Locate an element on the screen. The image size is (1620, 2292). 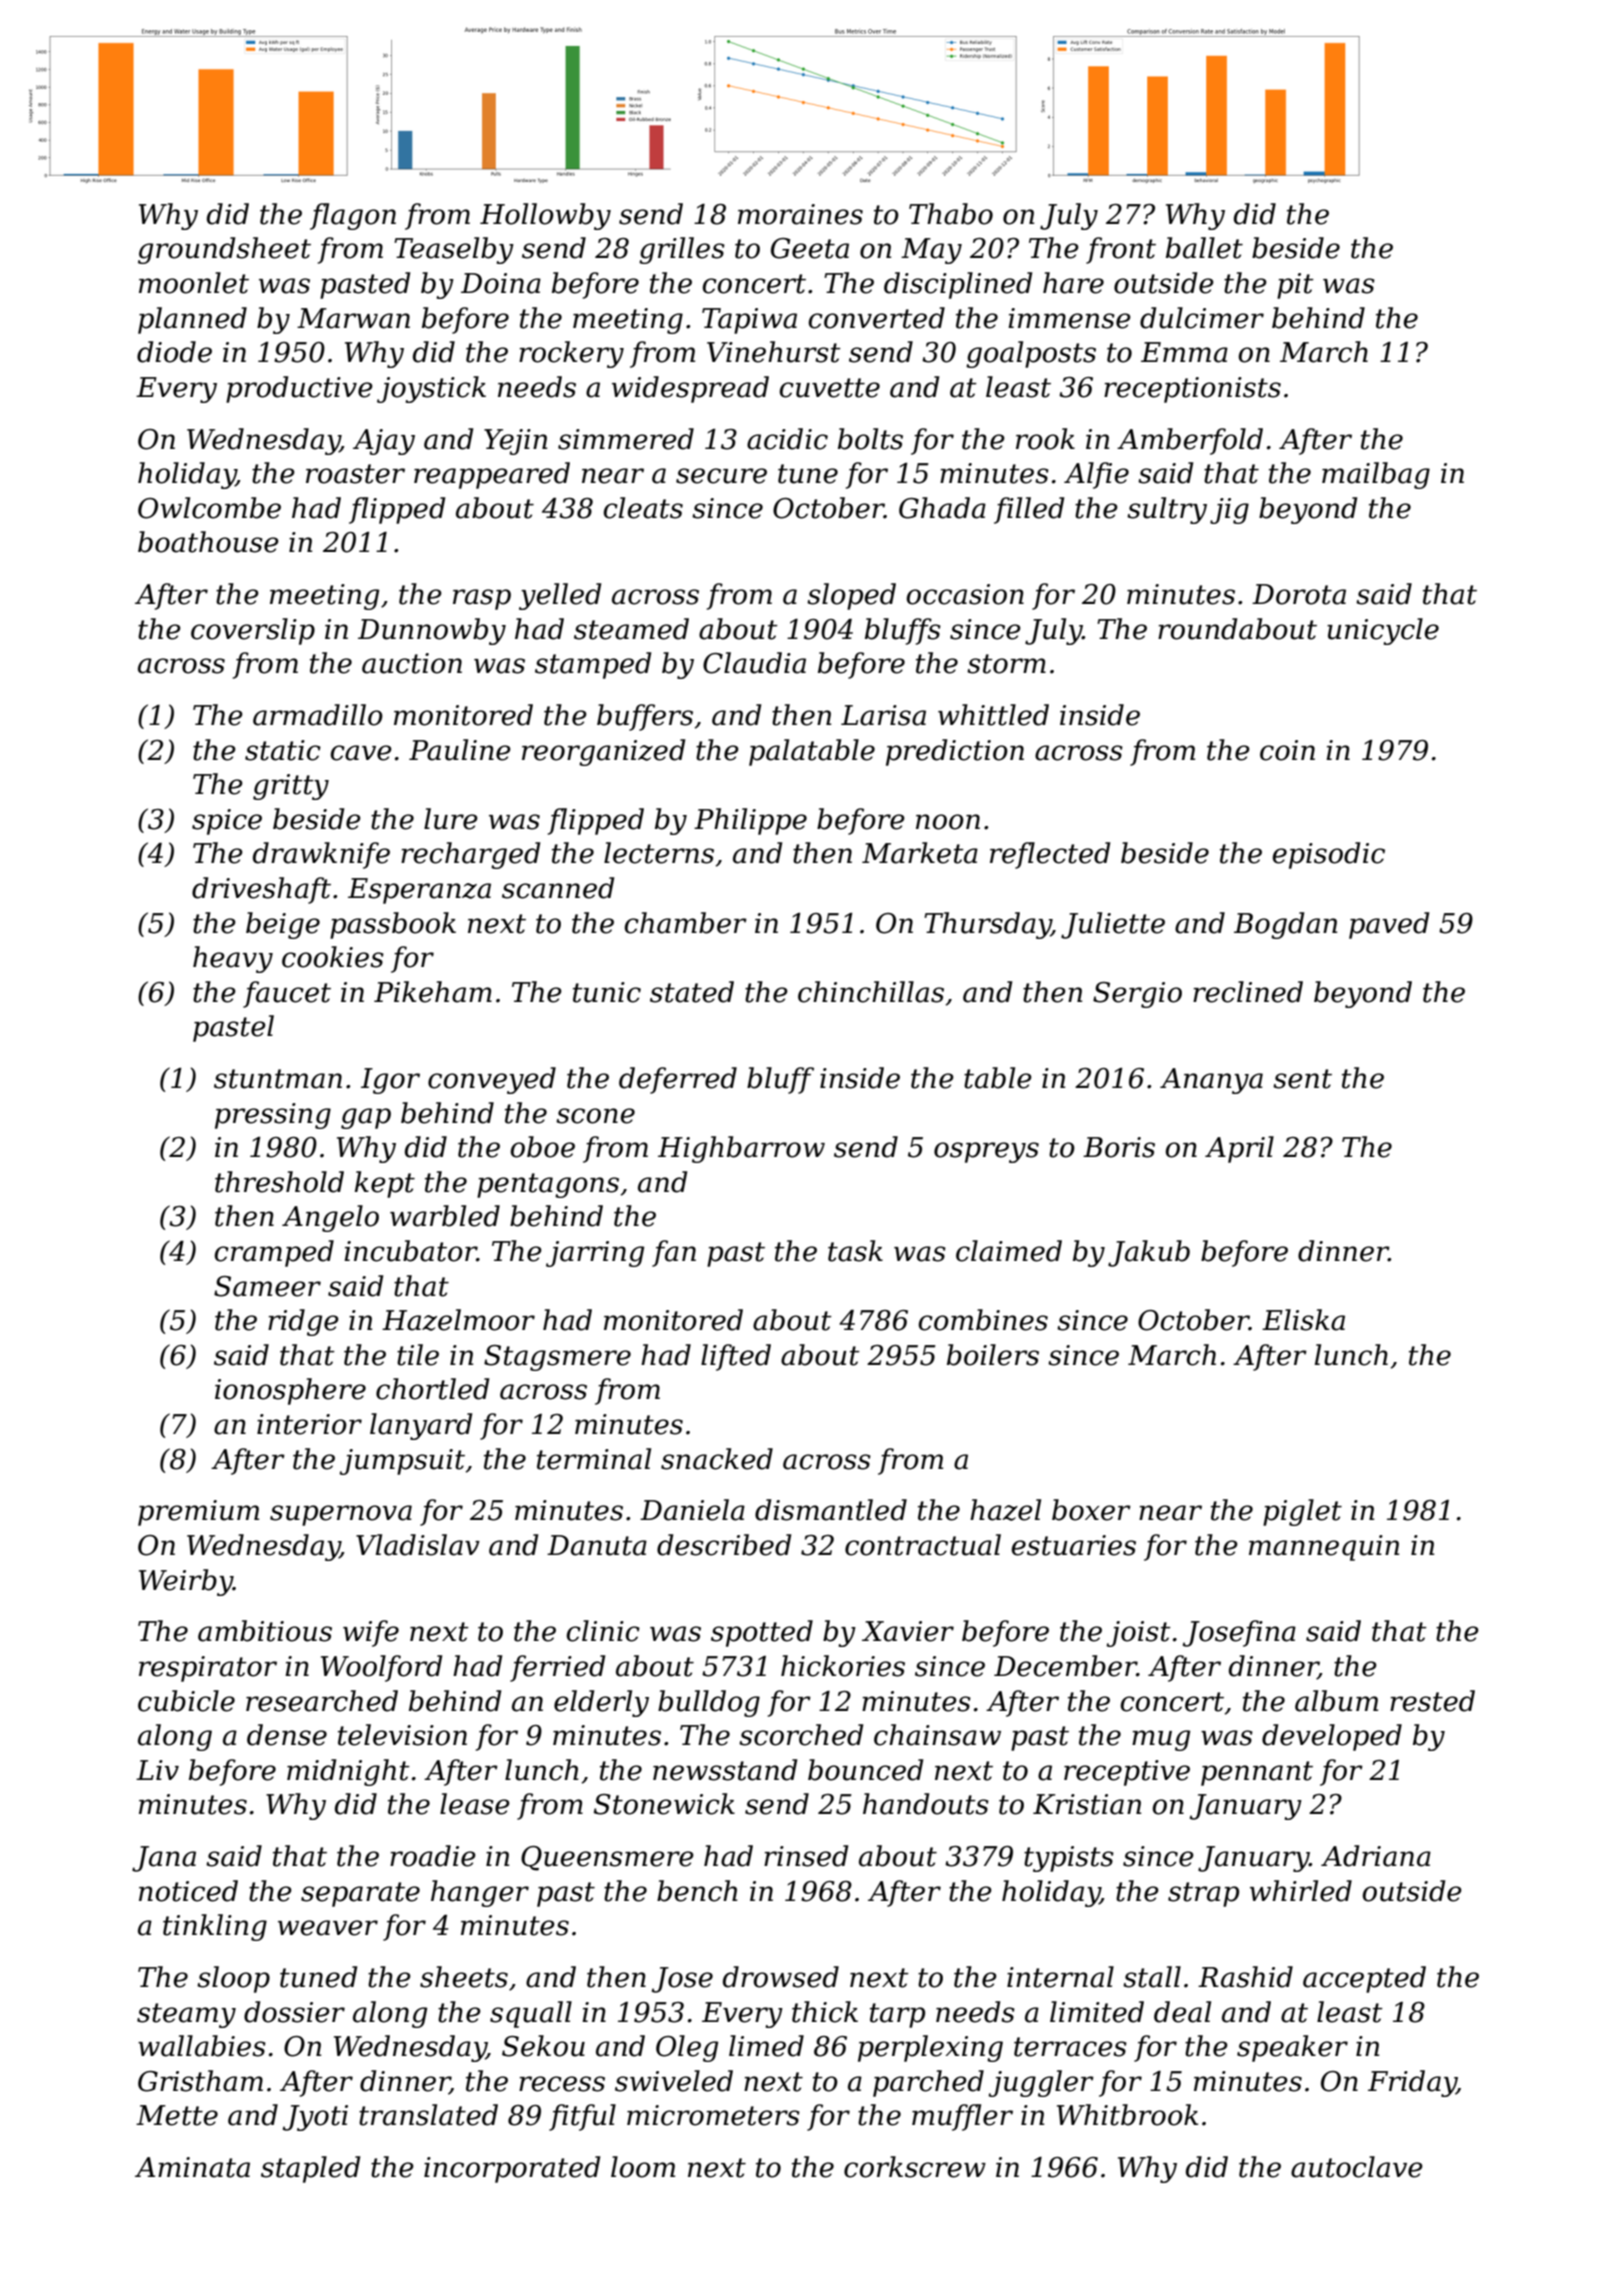
scorched is located at coordinates (801, 1735).
